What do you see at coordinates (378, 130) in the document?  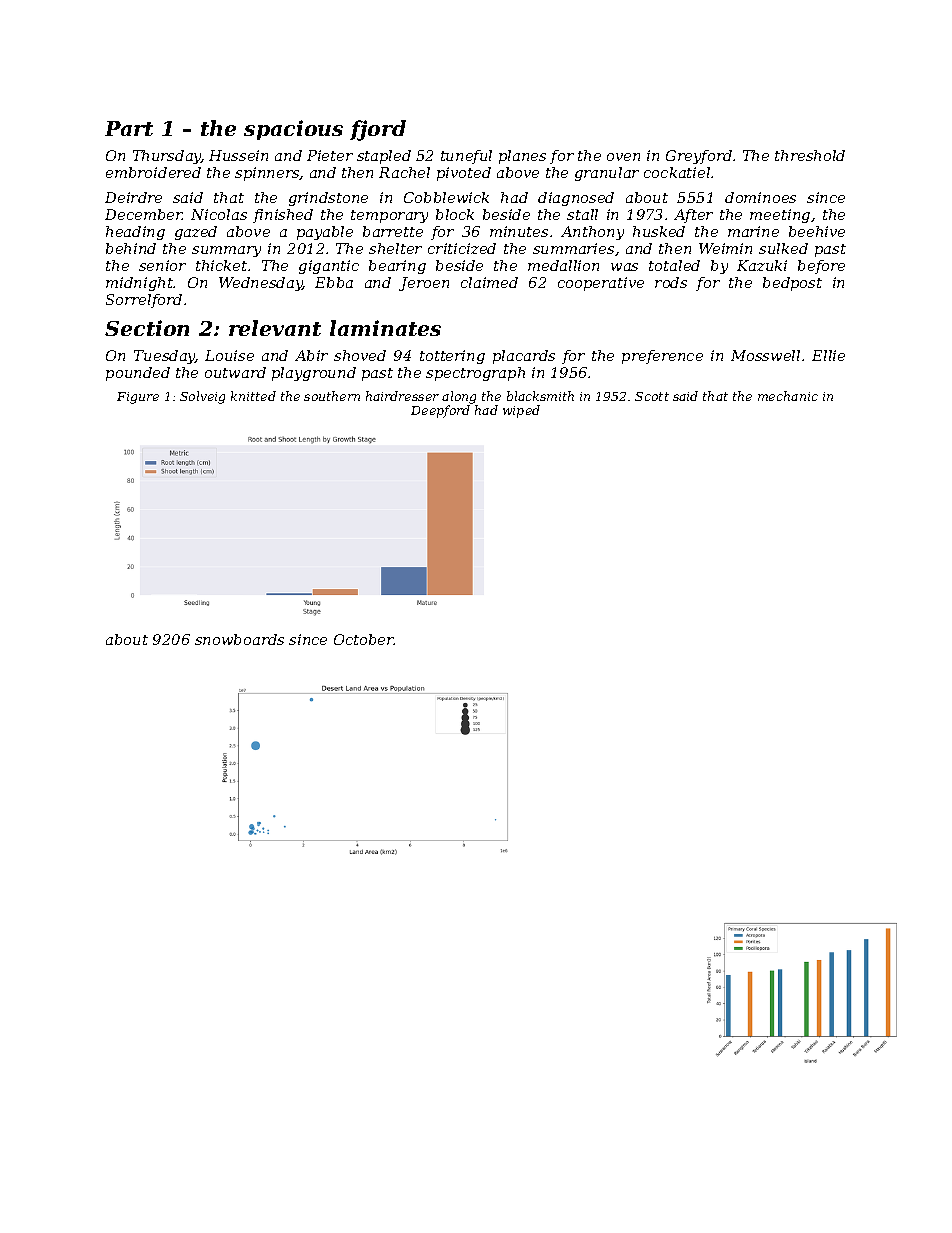 I see `fjord` at bounding box center [378, 130].
